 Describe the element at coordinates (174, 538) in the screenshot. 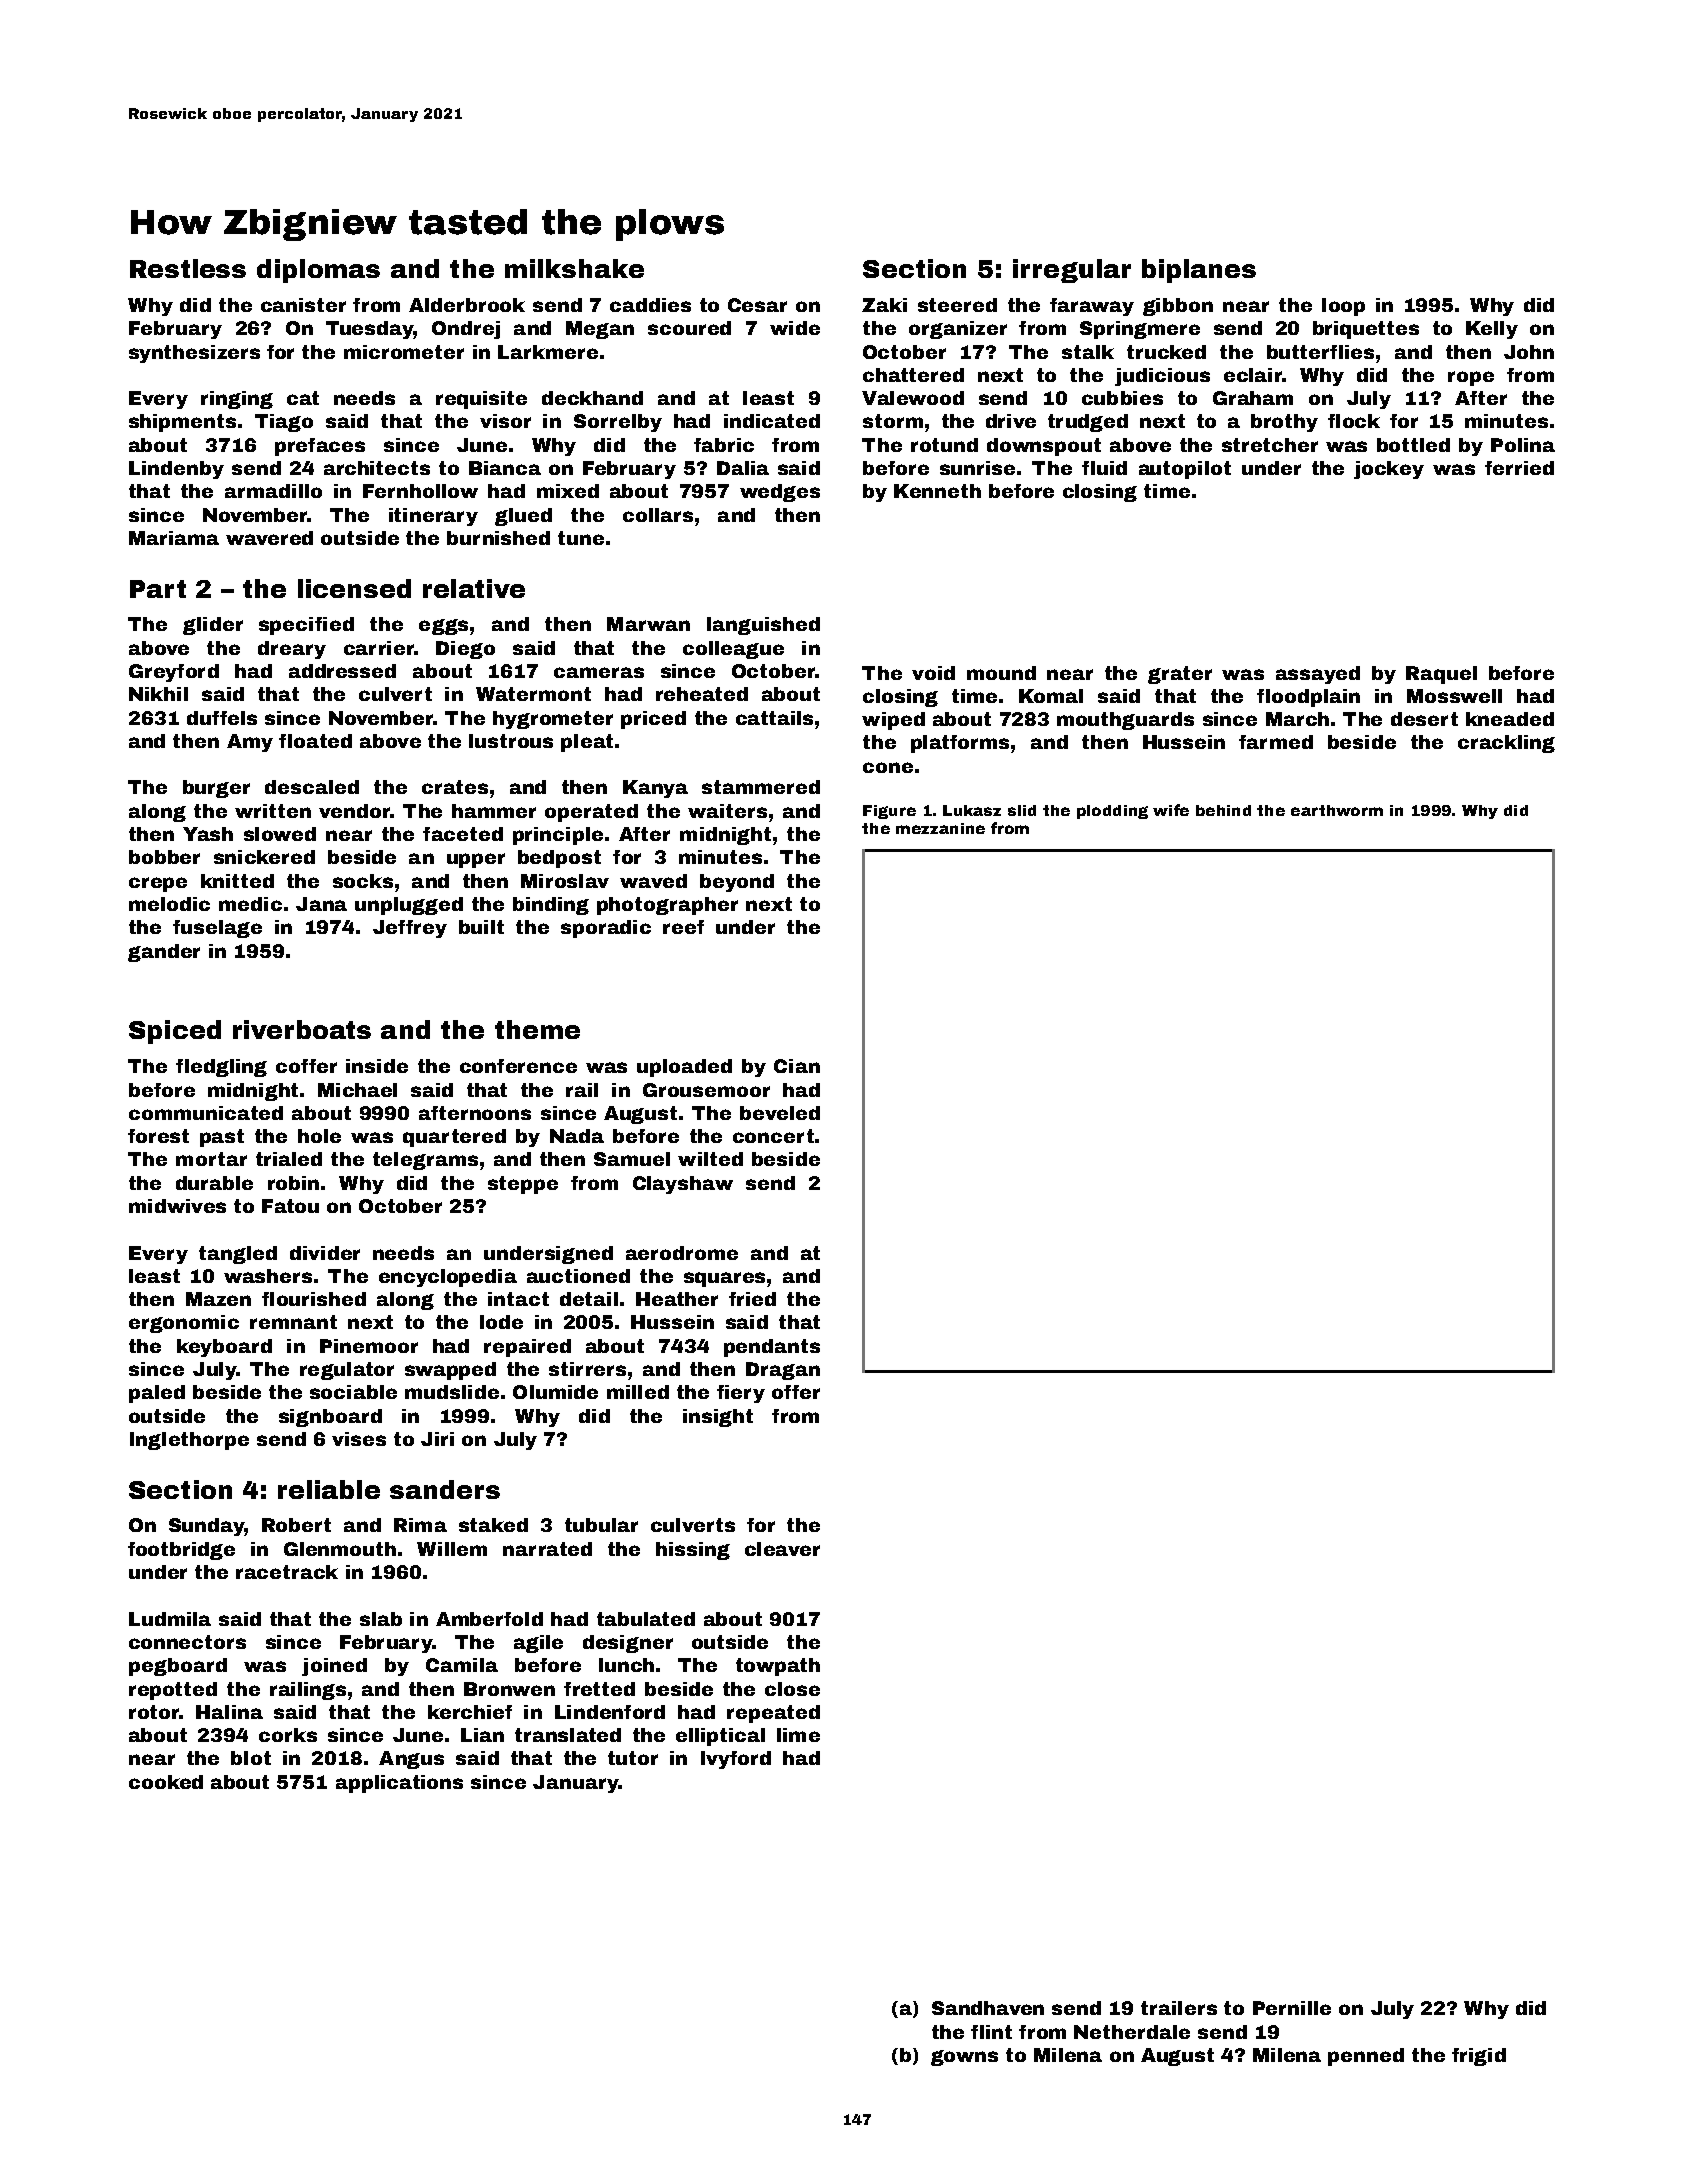

I see `Mariama` at that location.
